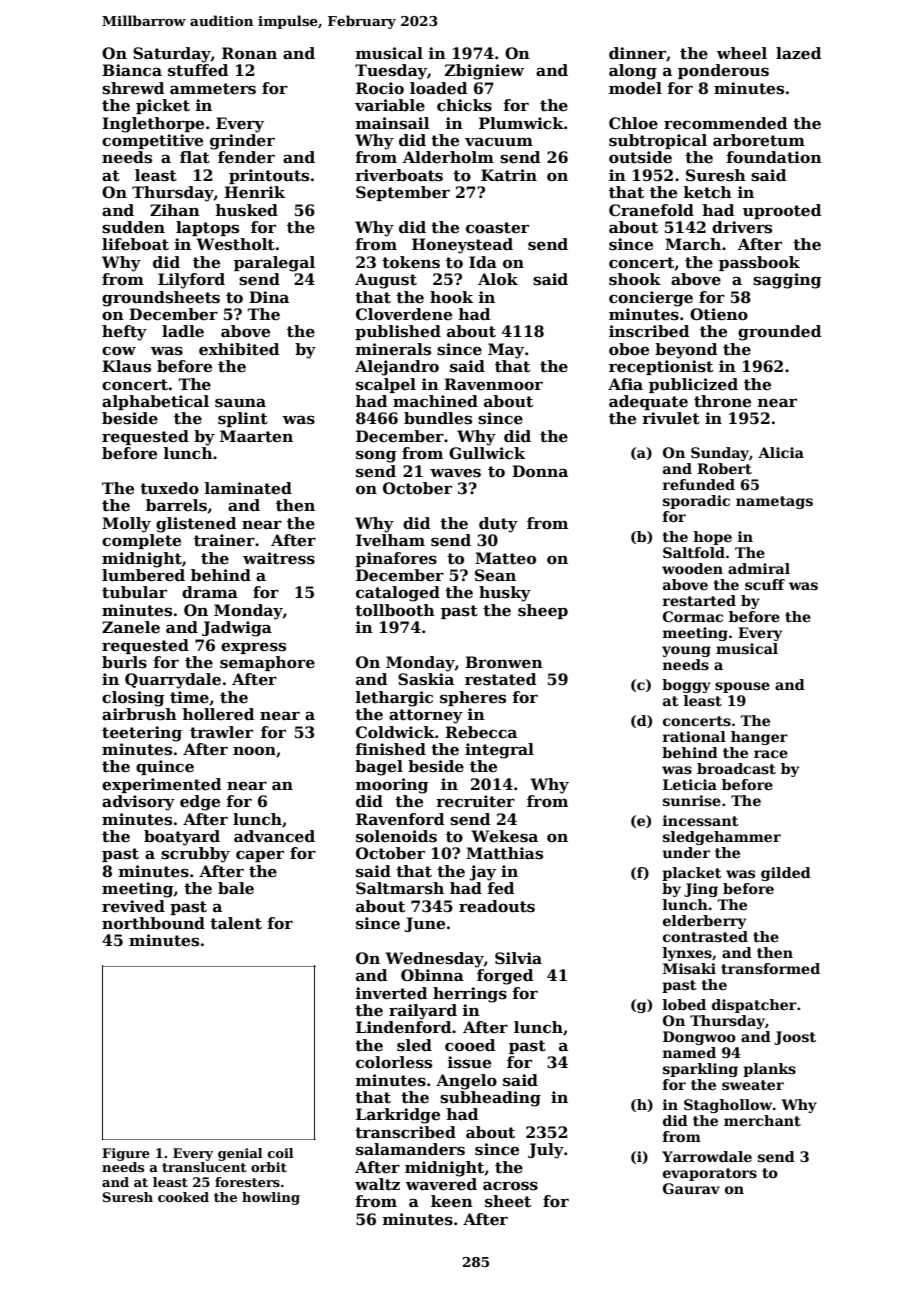  Describe the element at coordinates (126, 1154) in the screenshot. I see `Figure` at that location.
